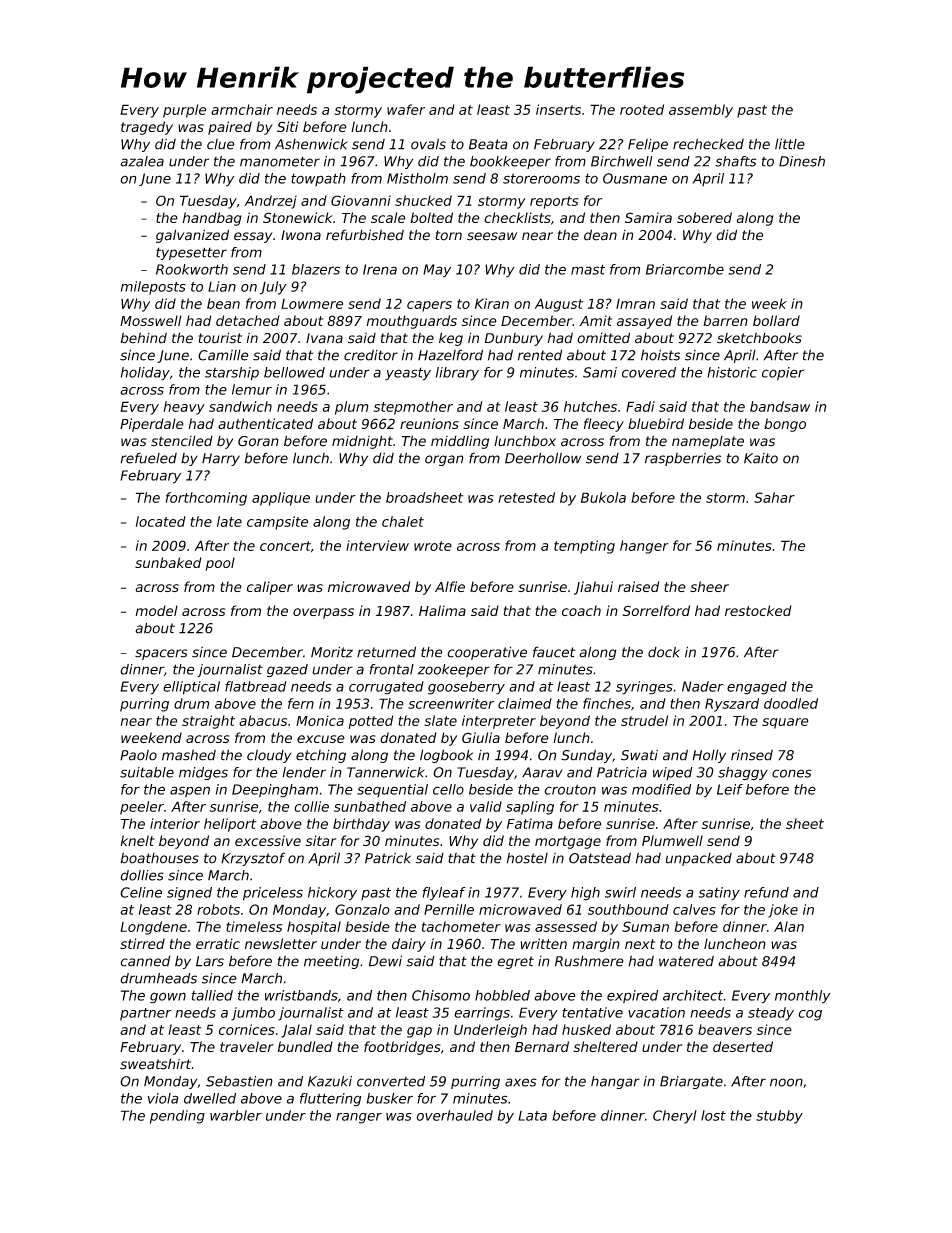 This image has height=1233, width=952. What do you see at coordinates (177, 1117) in the image?
I see `pending` at bounding box center [177, 1117].
